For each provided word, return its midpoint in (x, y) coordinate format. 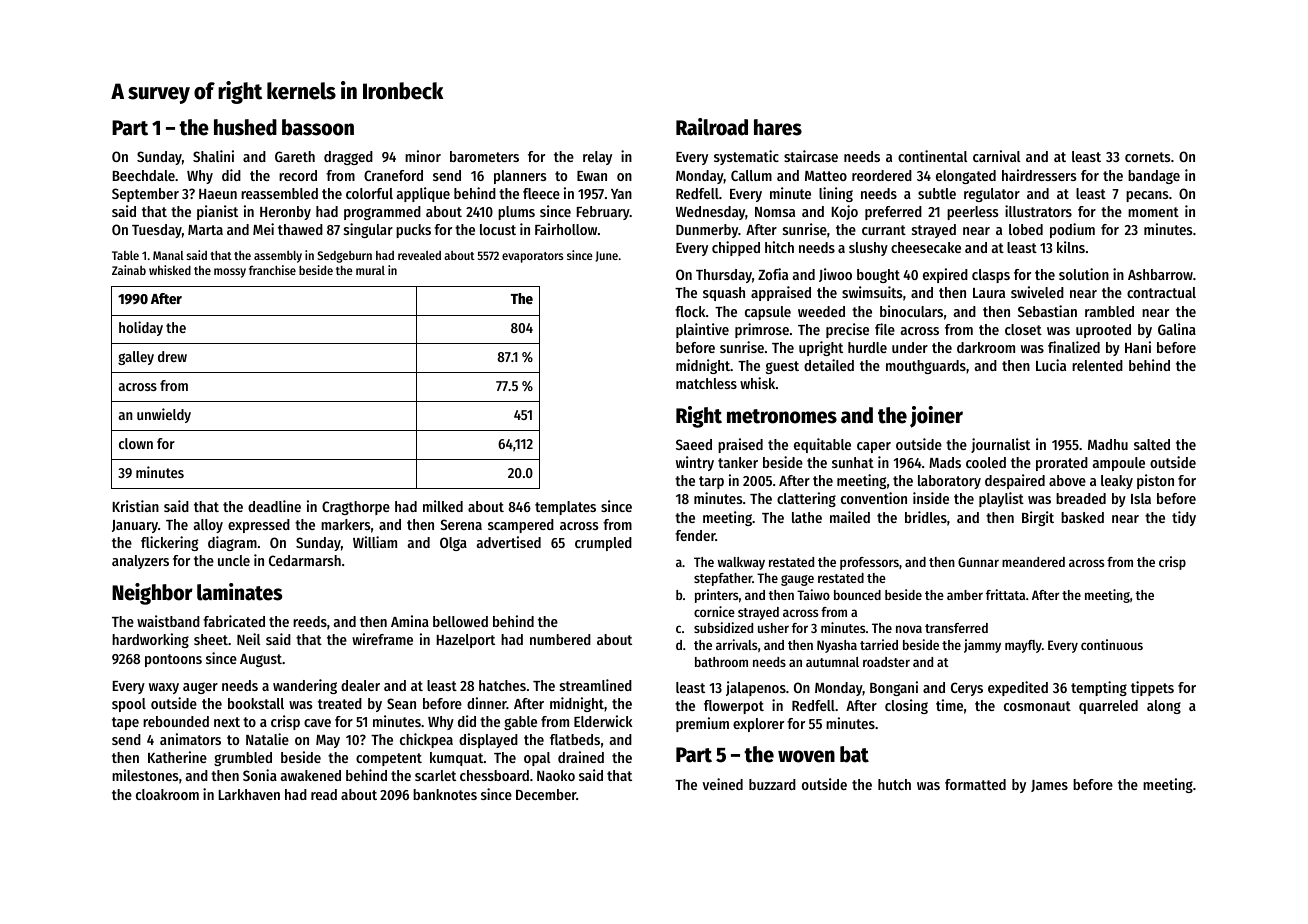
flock (690, 311)
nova (909, 629)
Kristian (136, 506)
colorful (369, 193)
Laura (989, 293)
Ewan (592, 176)
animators (190, 739)
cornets (1148, 157)
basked (1082, 517)
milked (443, 506)
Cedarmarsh (305, 560)
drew (172, 356)
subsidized (723, 627)
